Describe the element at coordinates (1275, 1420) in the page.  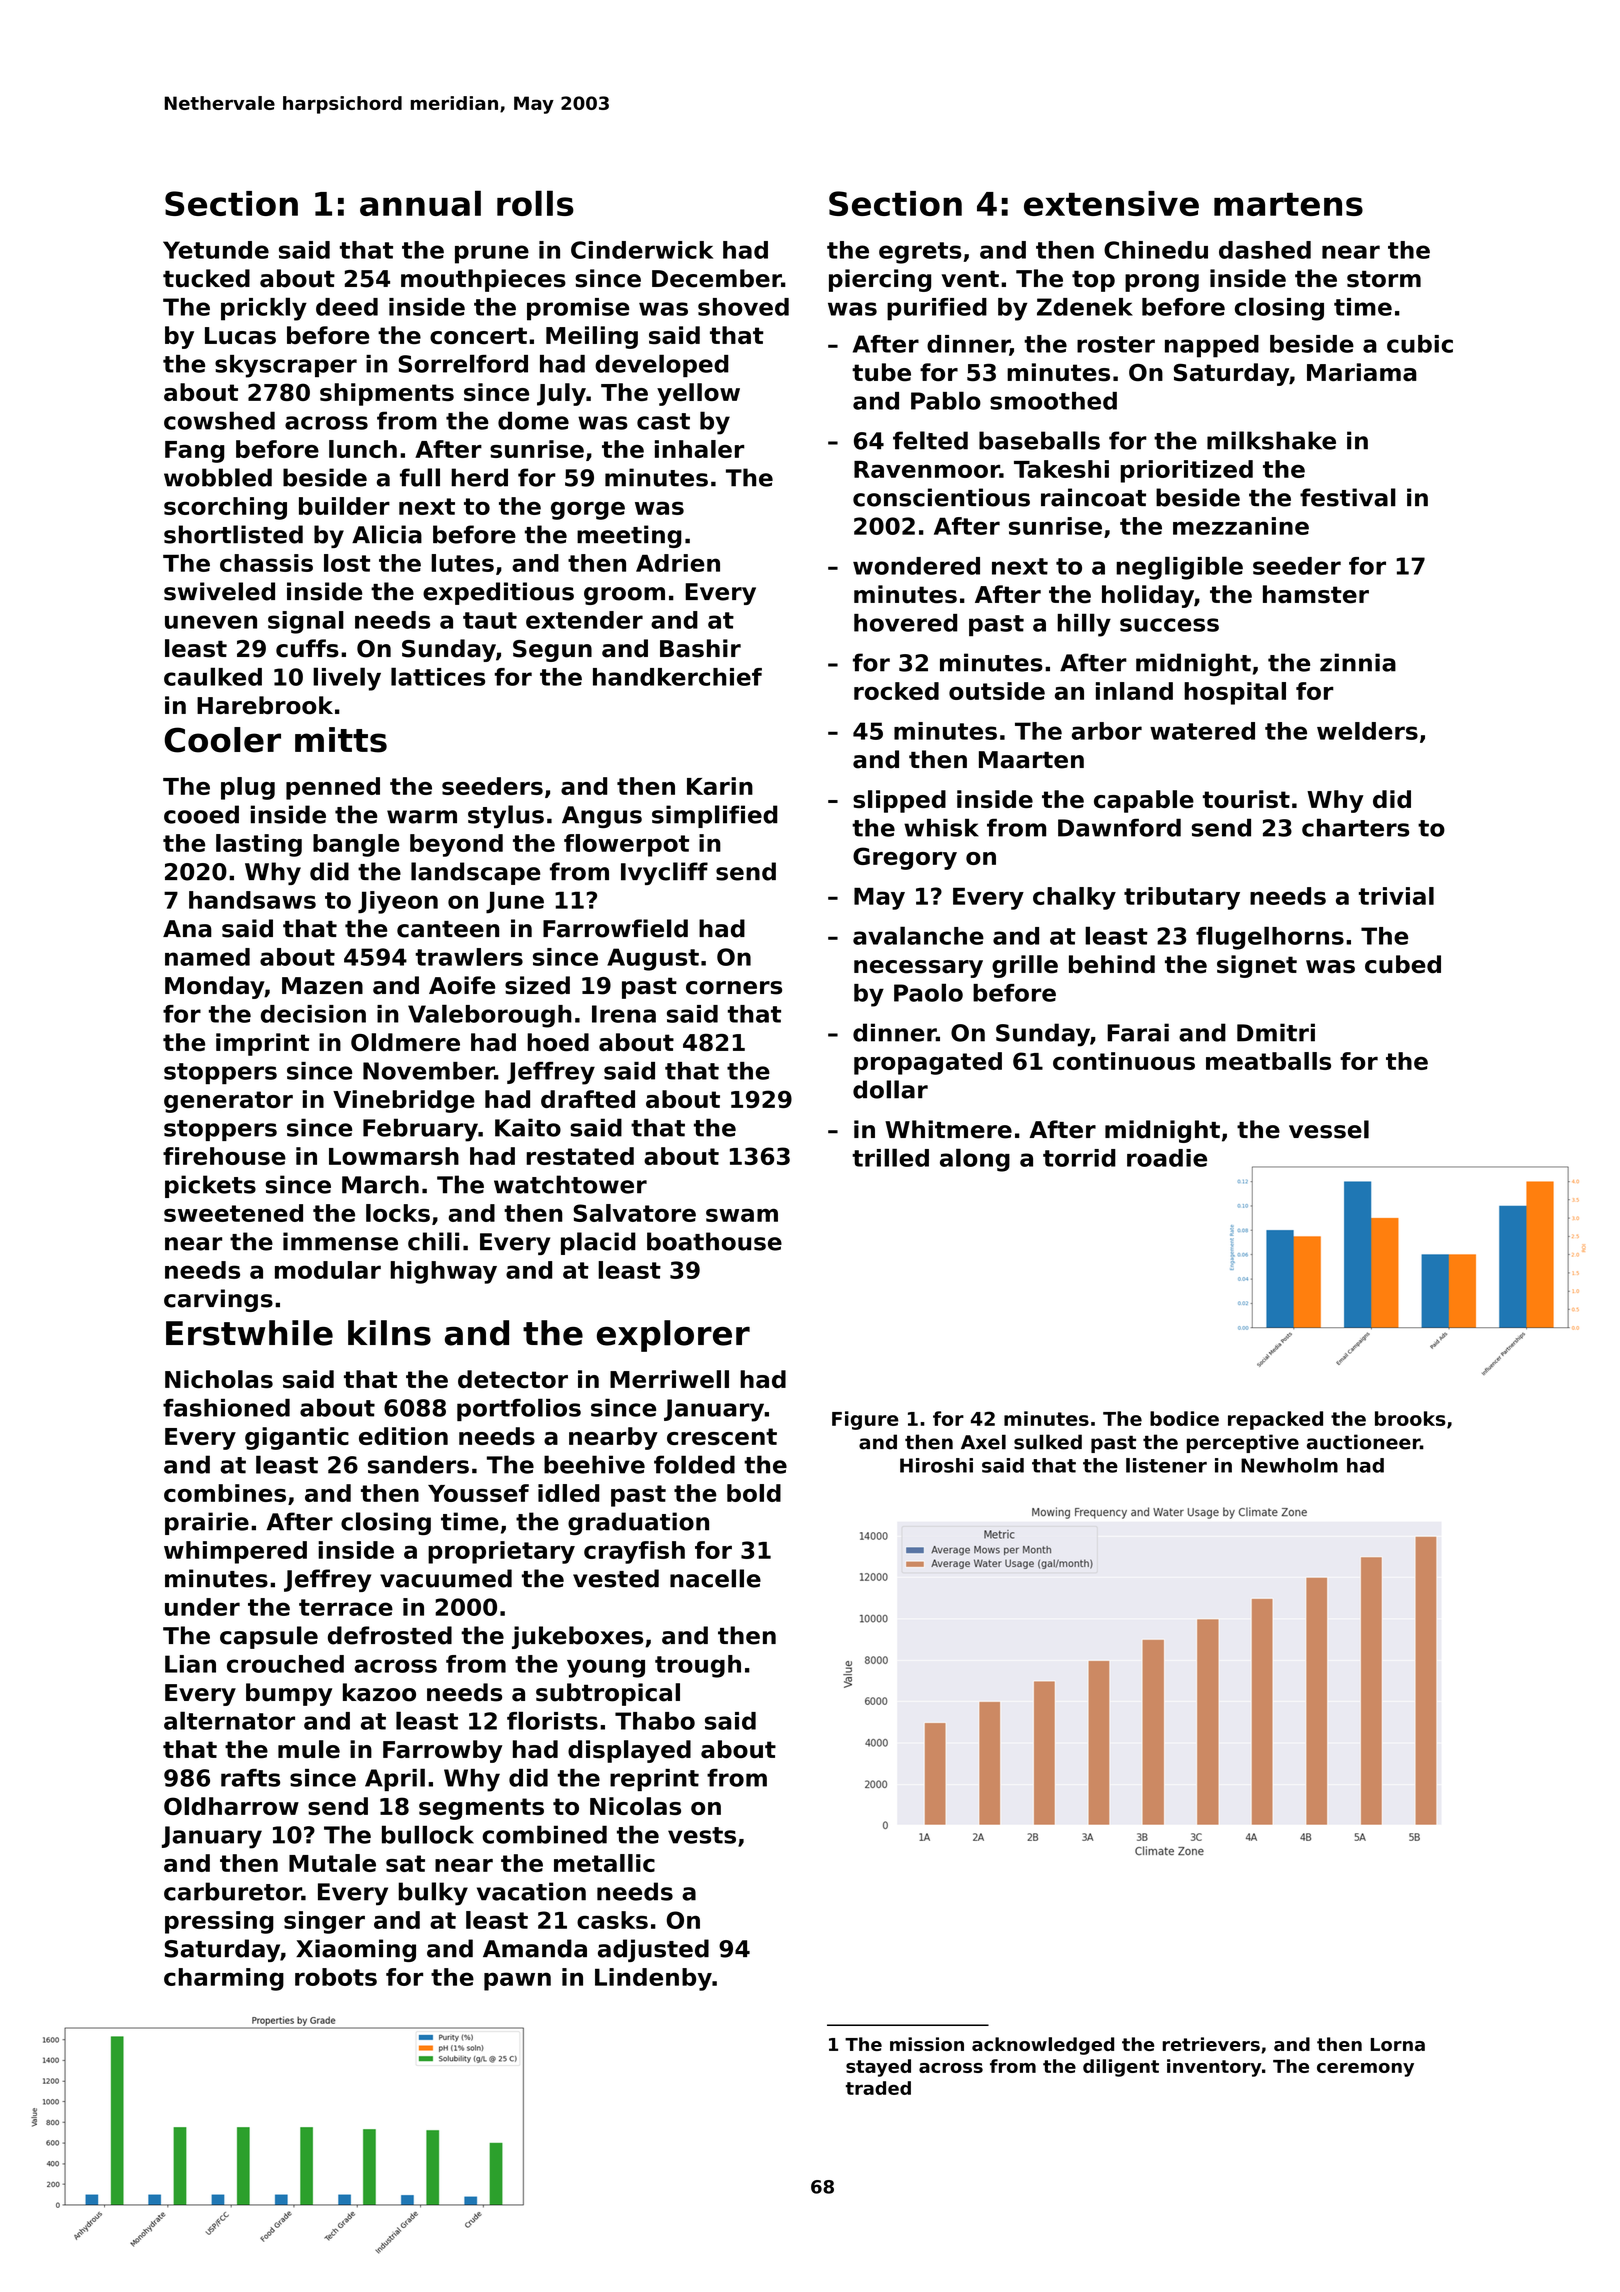
I see `repacked` at that location.
